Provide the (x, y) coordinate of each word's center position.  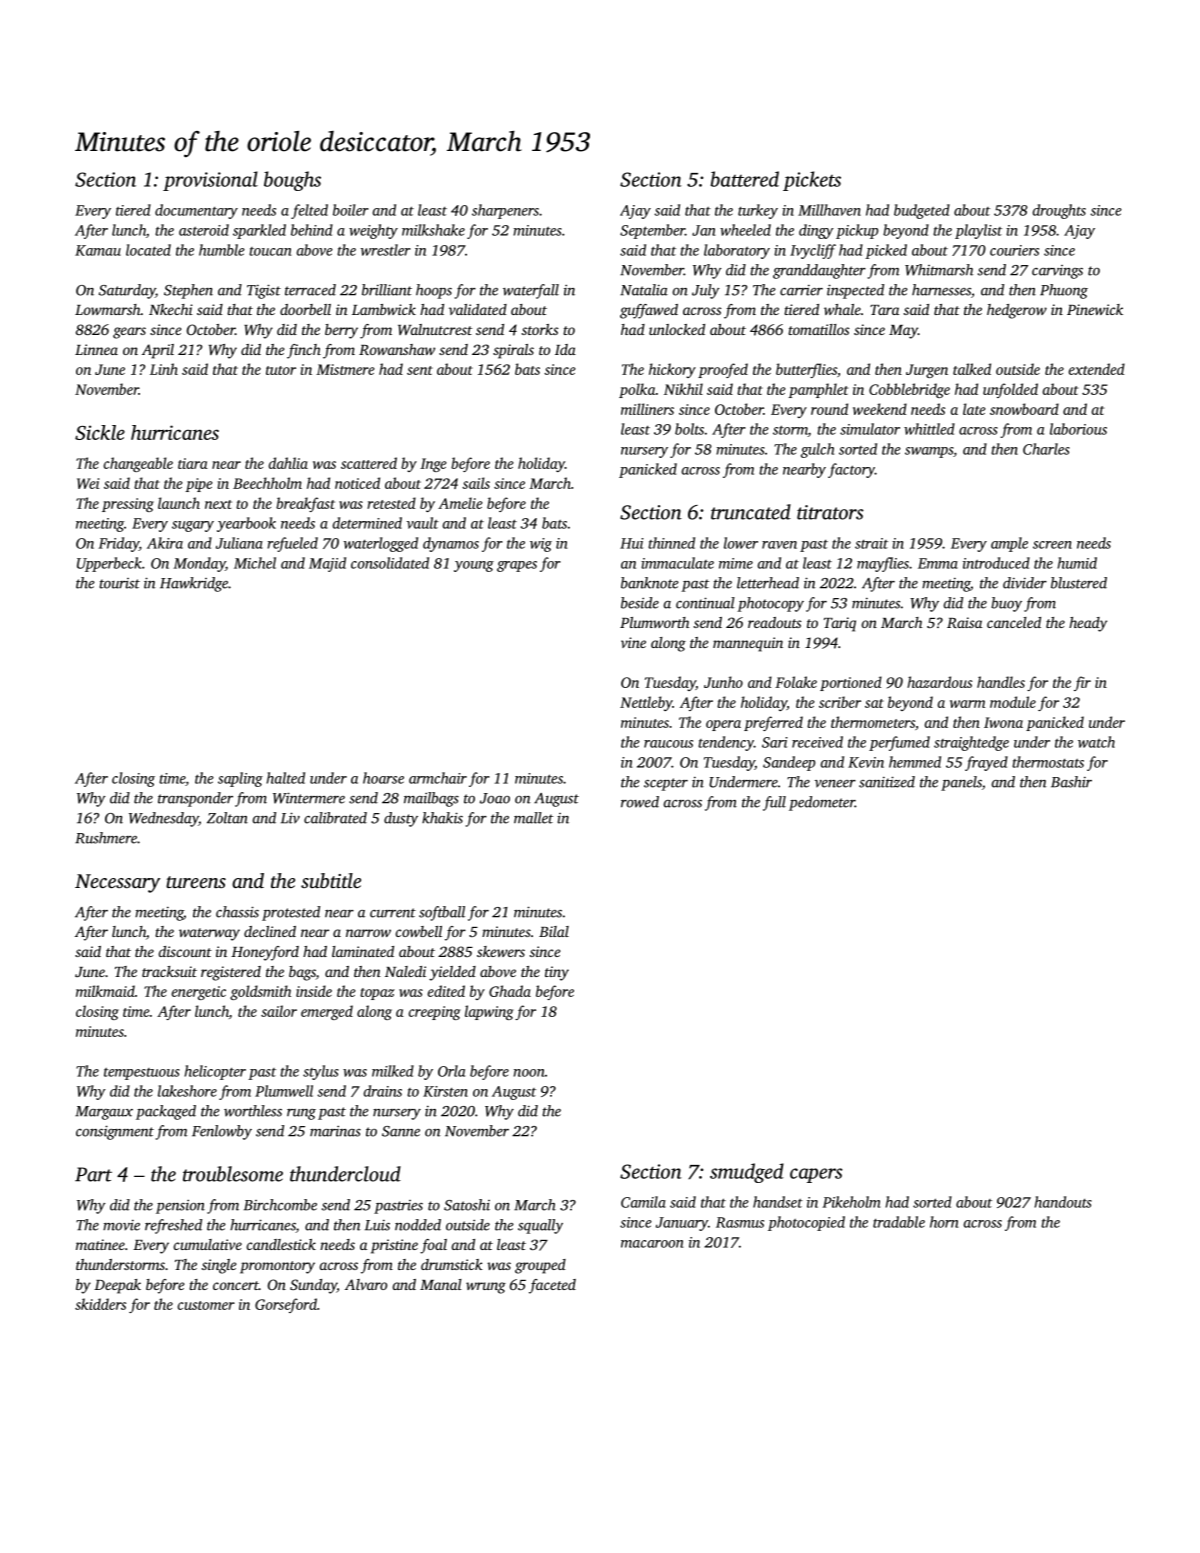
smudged (747, 1173)
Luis (377, 1225)
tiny (557, 973)
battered (744, 179)
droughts (1059, 211)
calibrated (335, 818)
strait (871, 543)
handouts (1063, 1202)
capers (816, 1175)
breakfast (305, 504)
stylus (321, 1072)
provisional (210, 181)
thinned (671, 543)
